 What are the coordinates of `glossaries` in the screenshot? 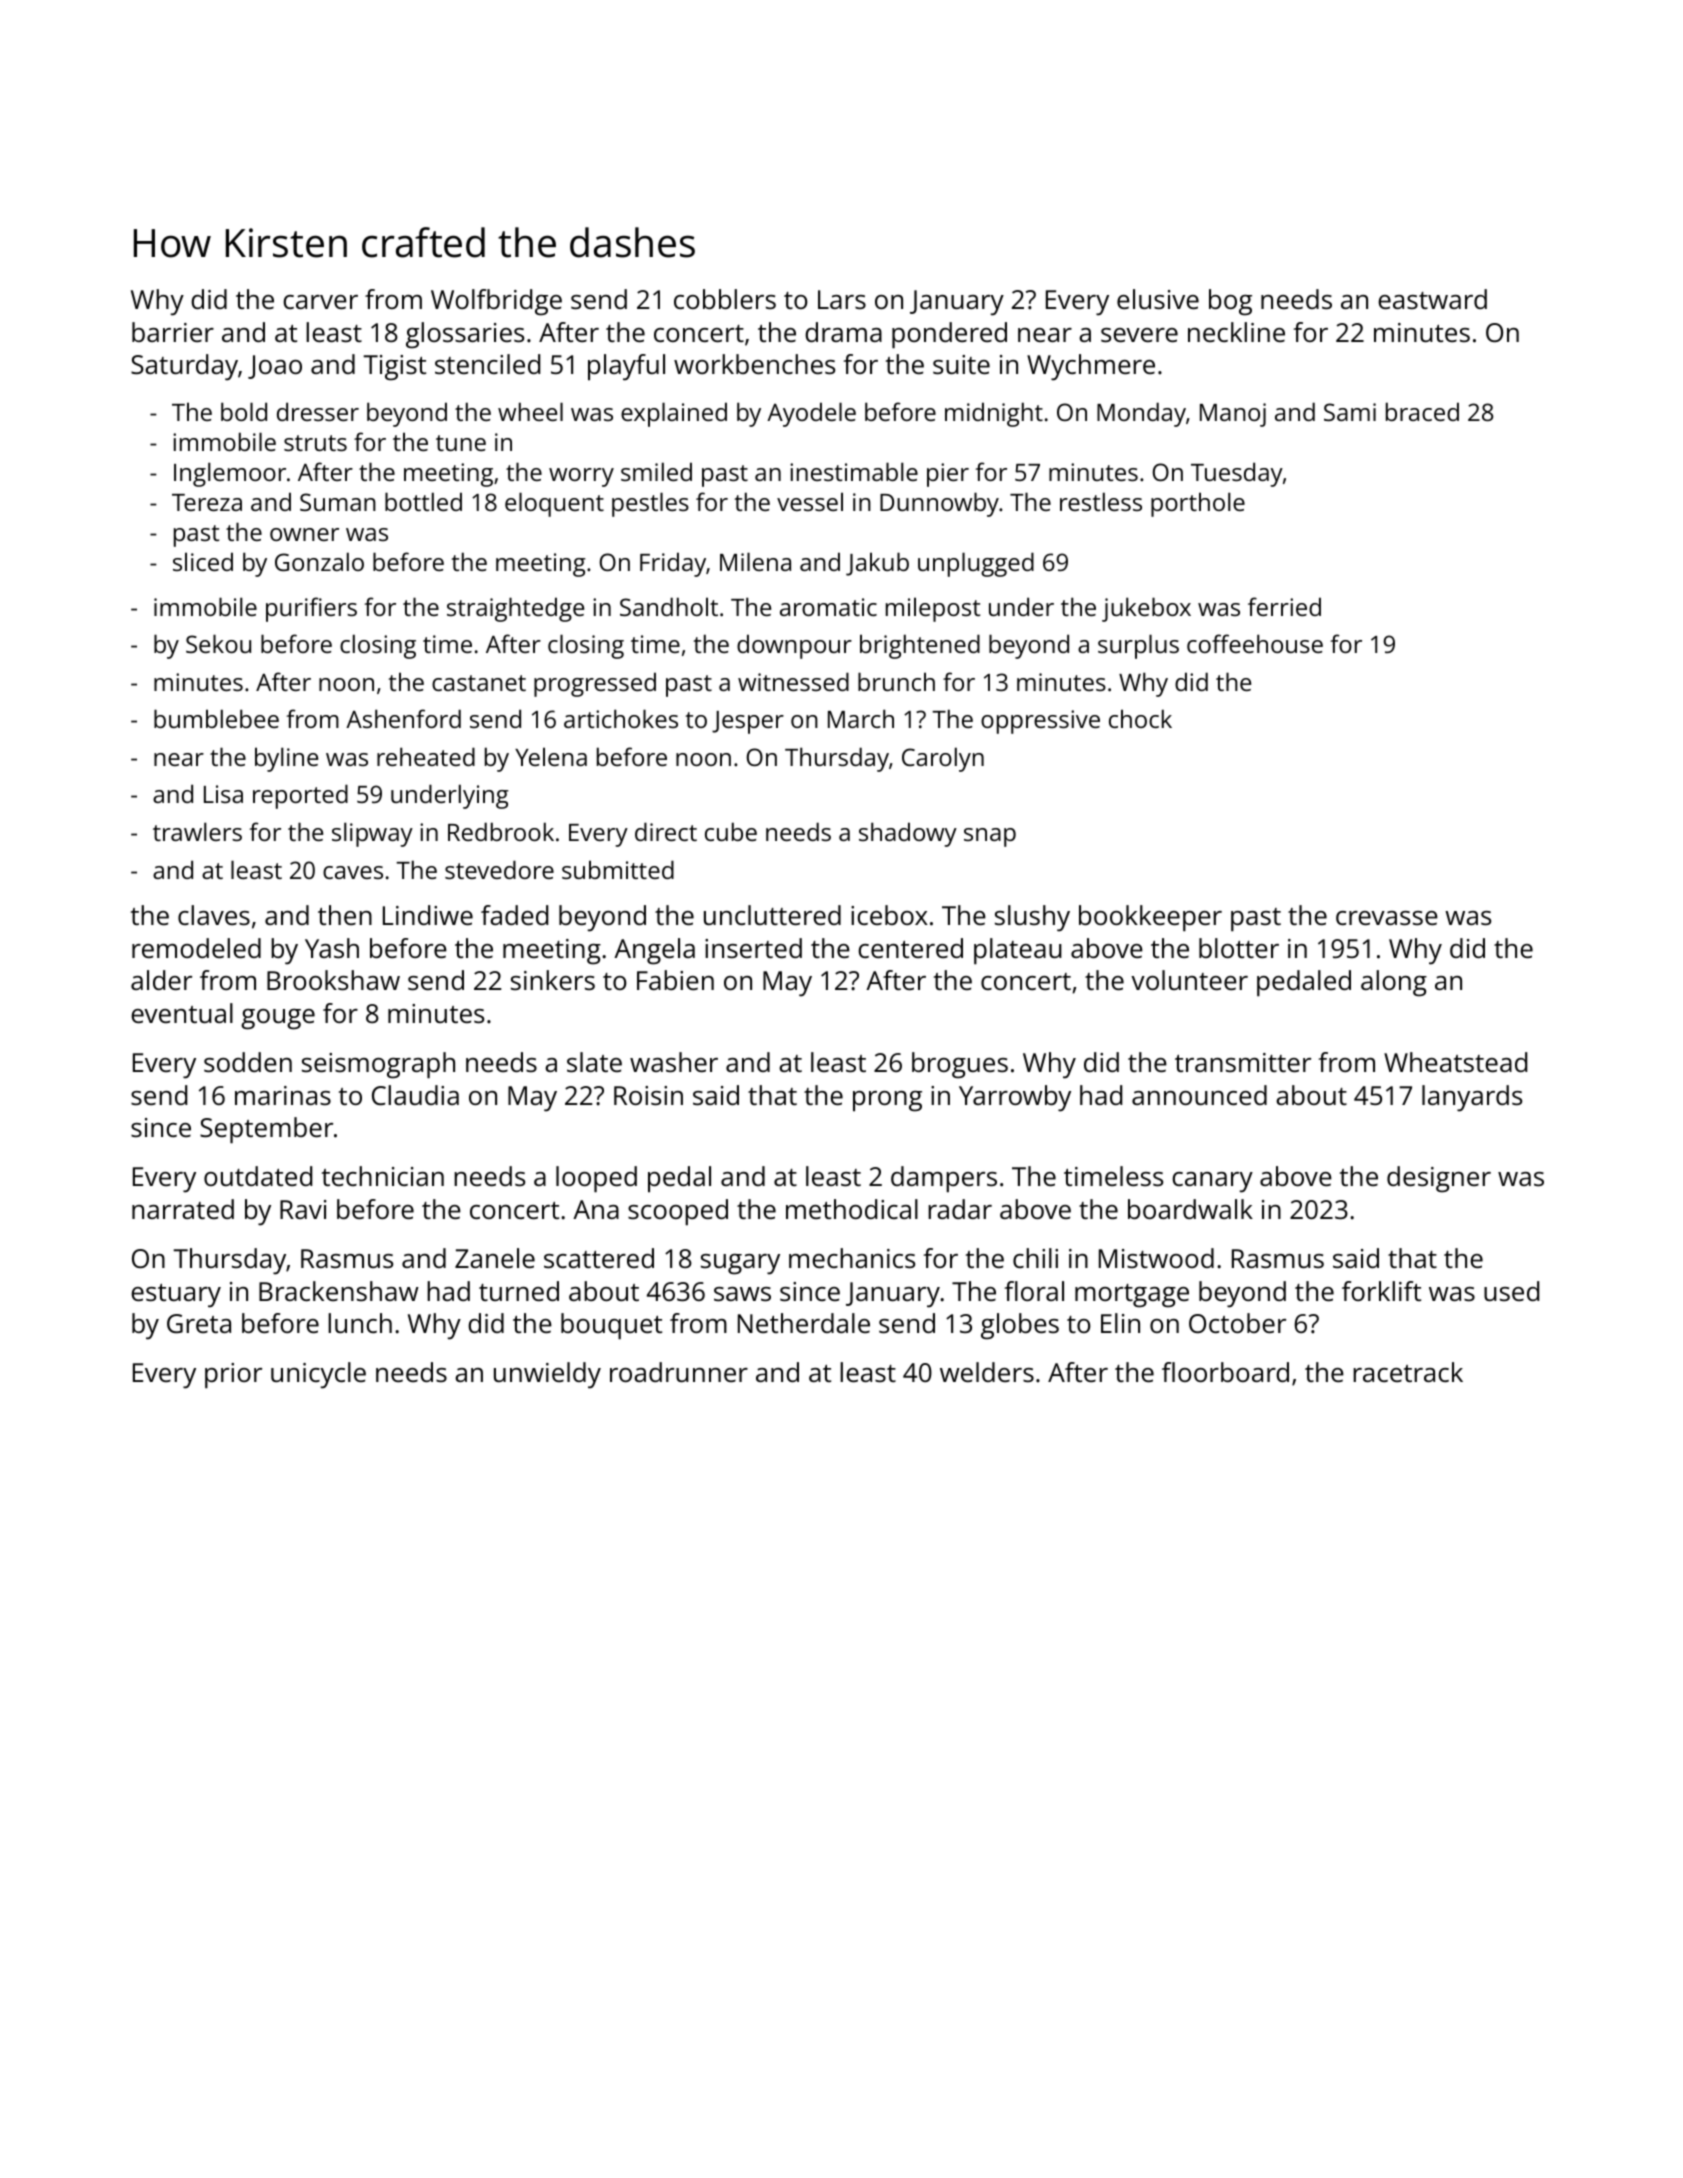 It's located at (465, 335).
